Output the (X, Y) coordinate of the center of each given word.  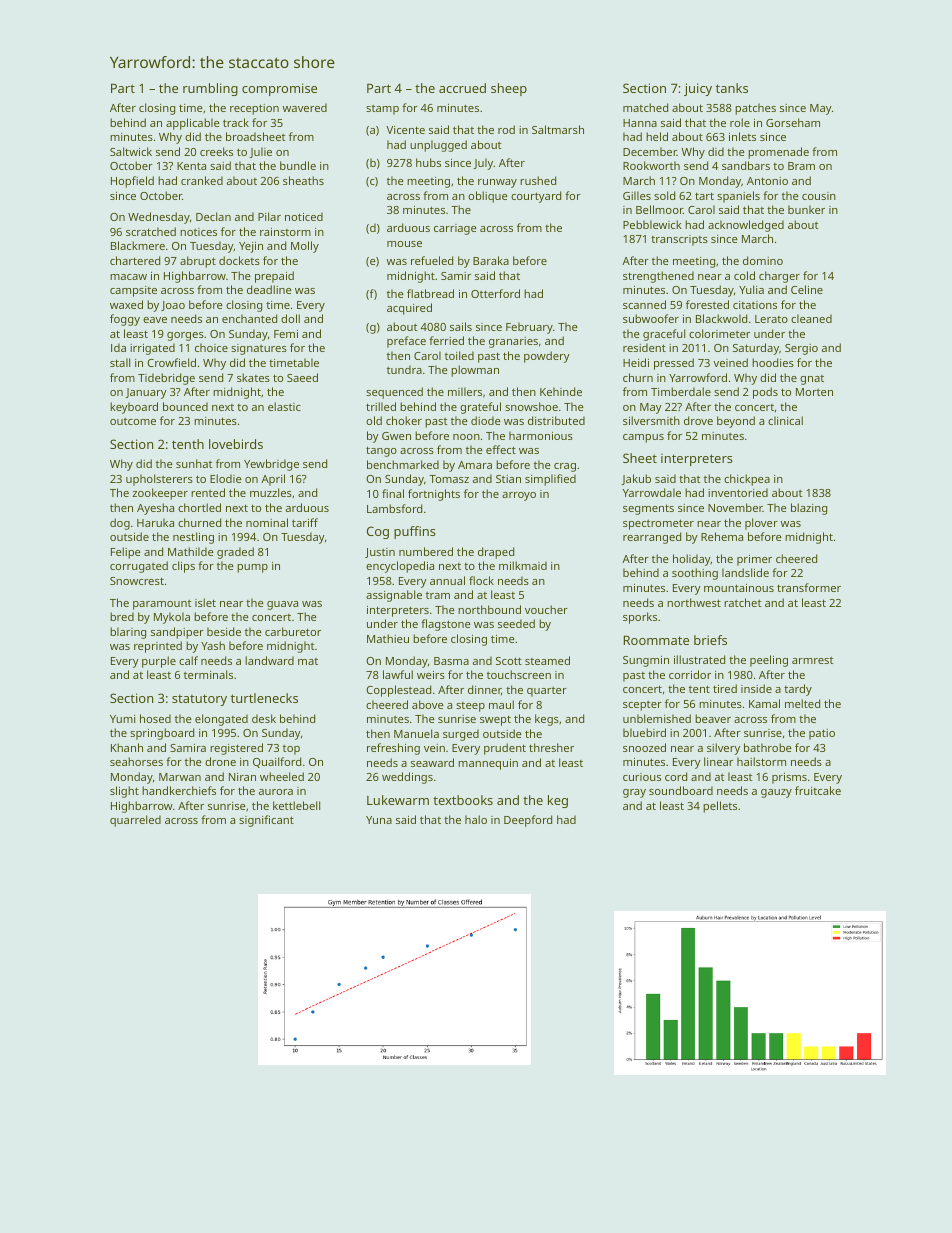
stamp (382, 110)
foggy (125, 320)
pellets (720, 807)
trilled (381, 406)
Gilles (637, 195)
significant (266, 821)
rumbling (210, 89)
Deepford (528, 821)
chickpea (747, 480)
